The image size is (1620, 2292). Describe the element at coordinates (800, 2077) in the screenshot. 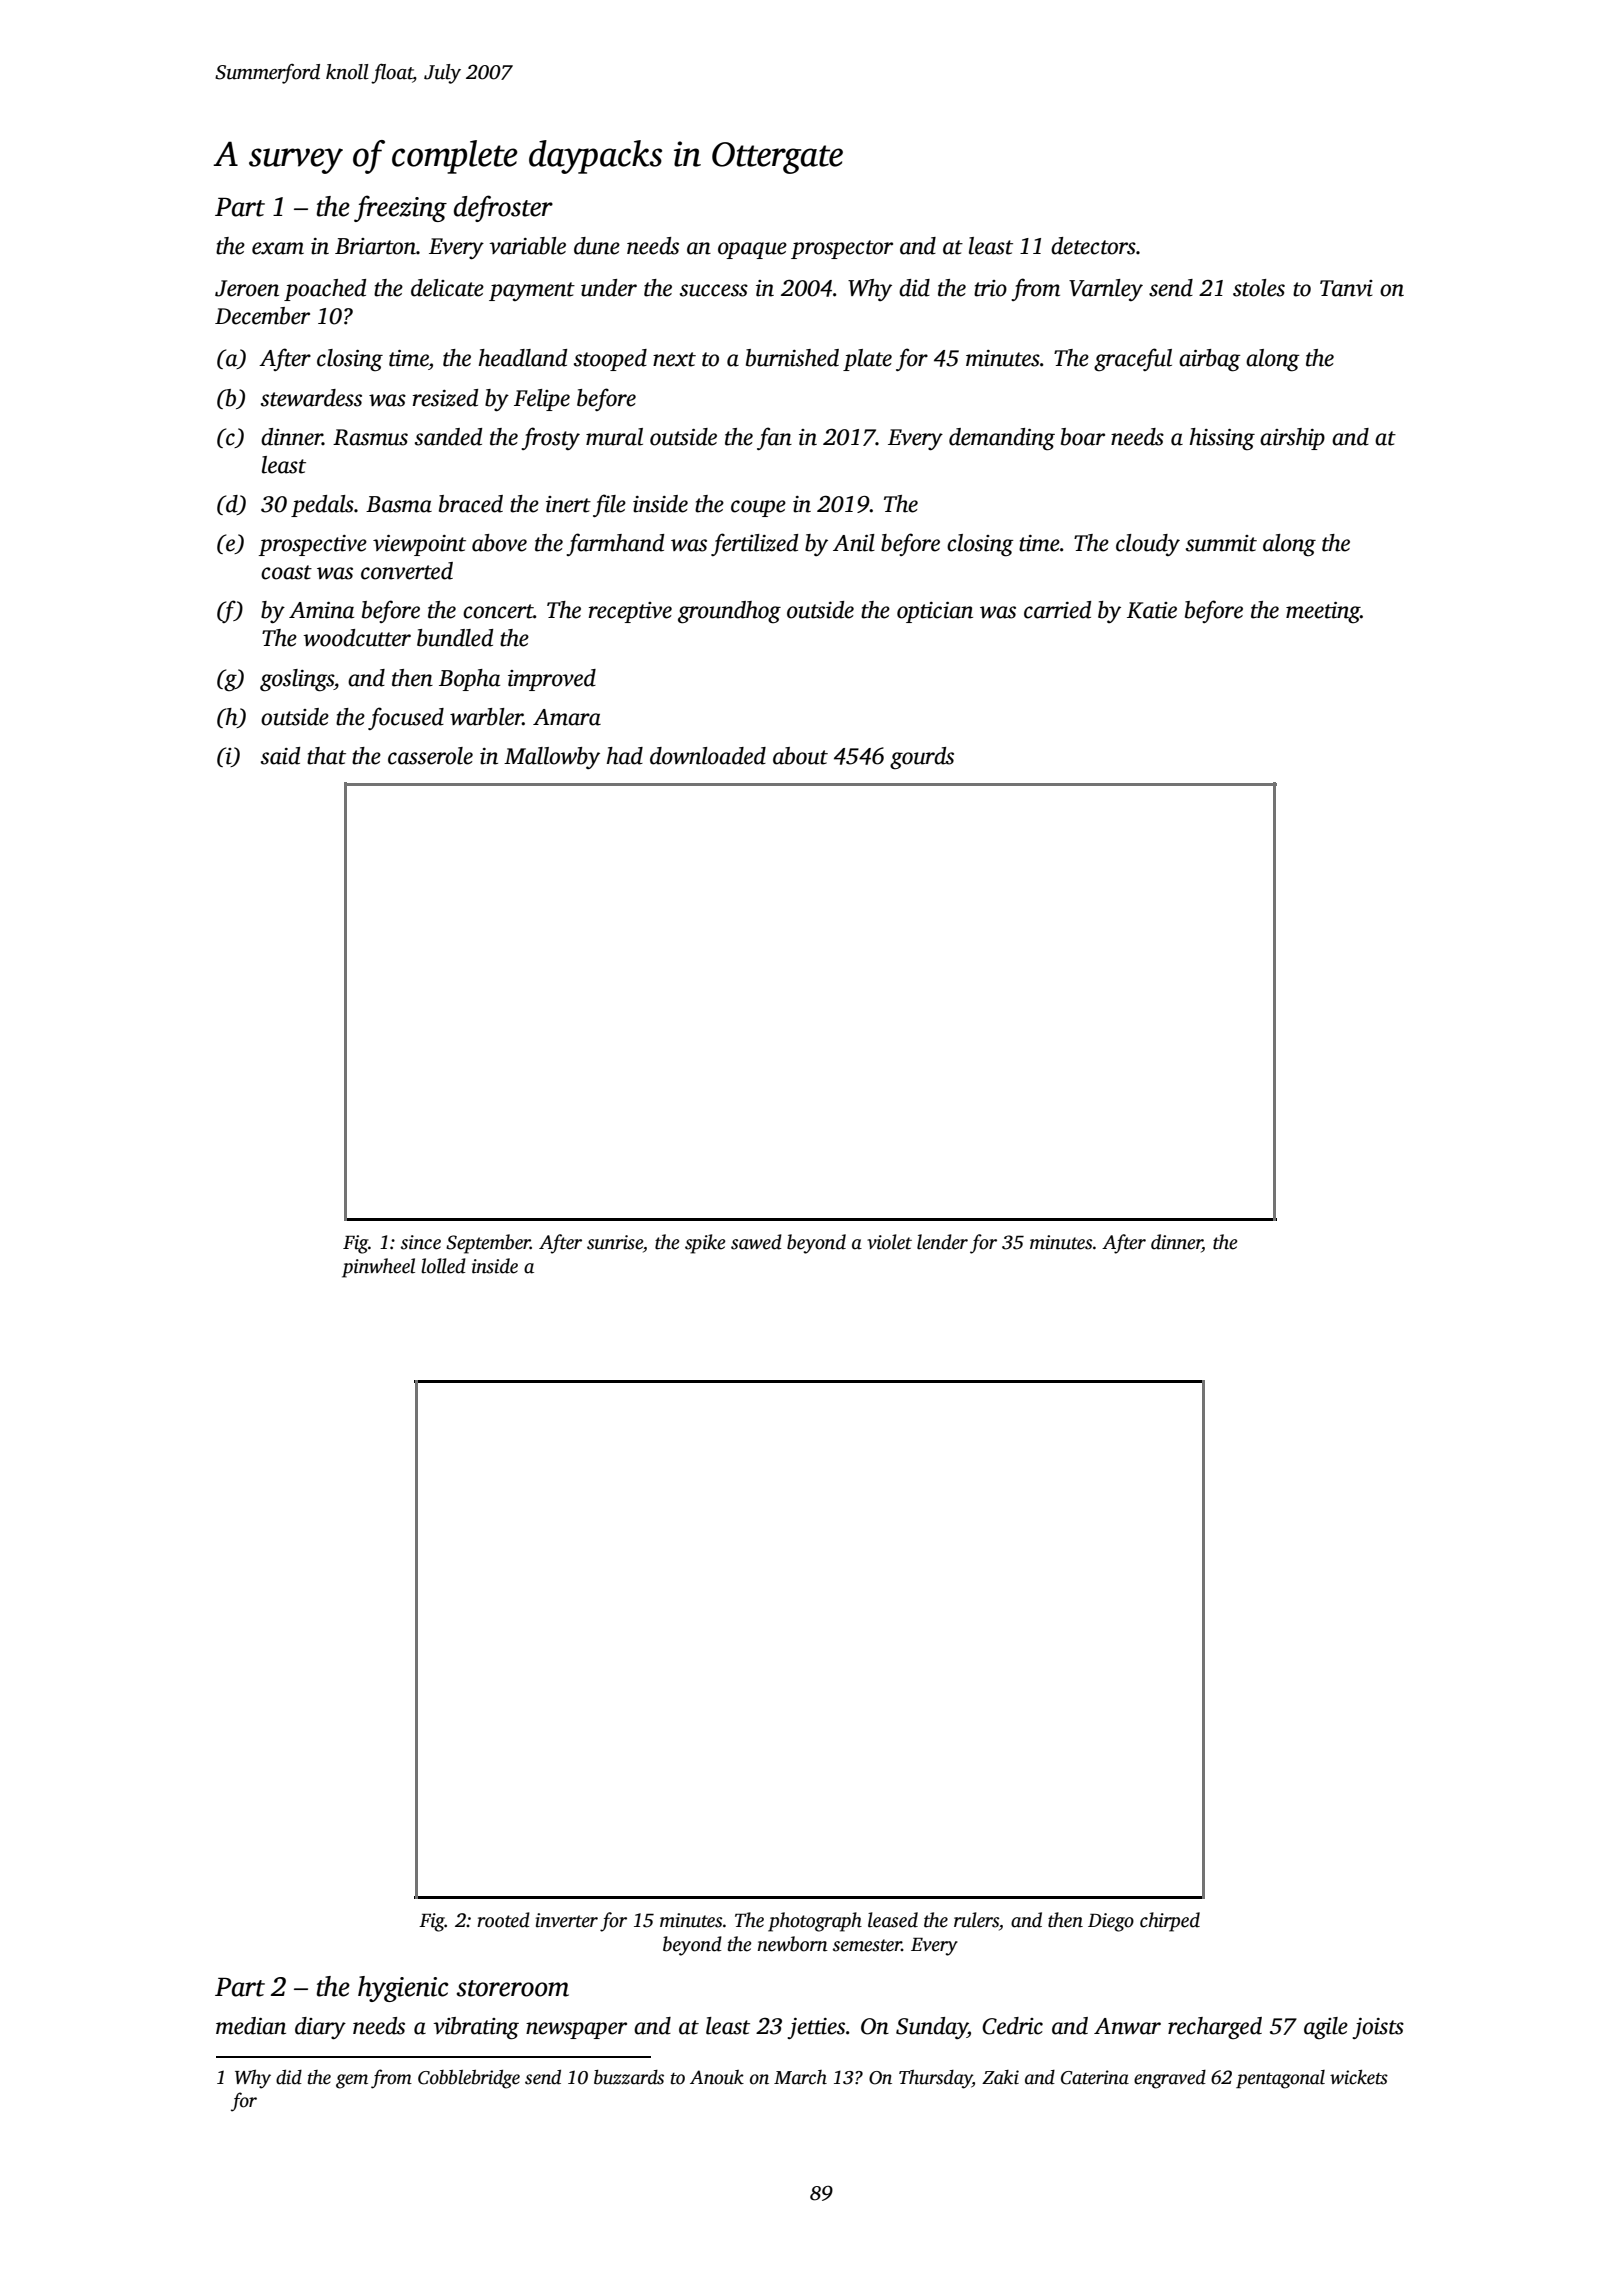

I see `March` at that location.
